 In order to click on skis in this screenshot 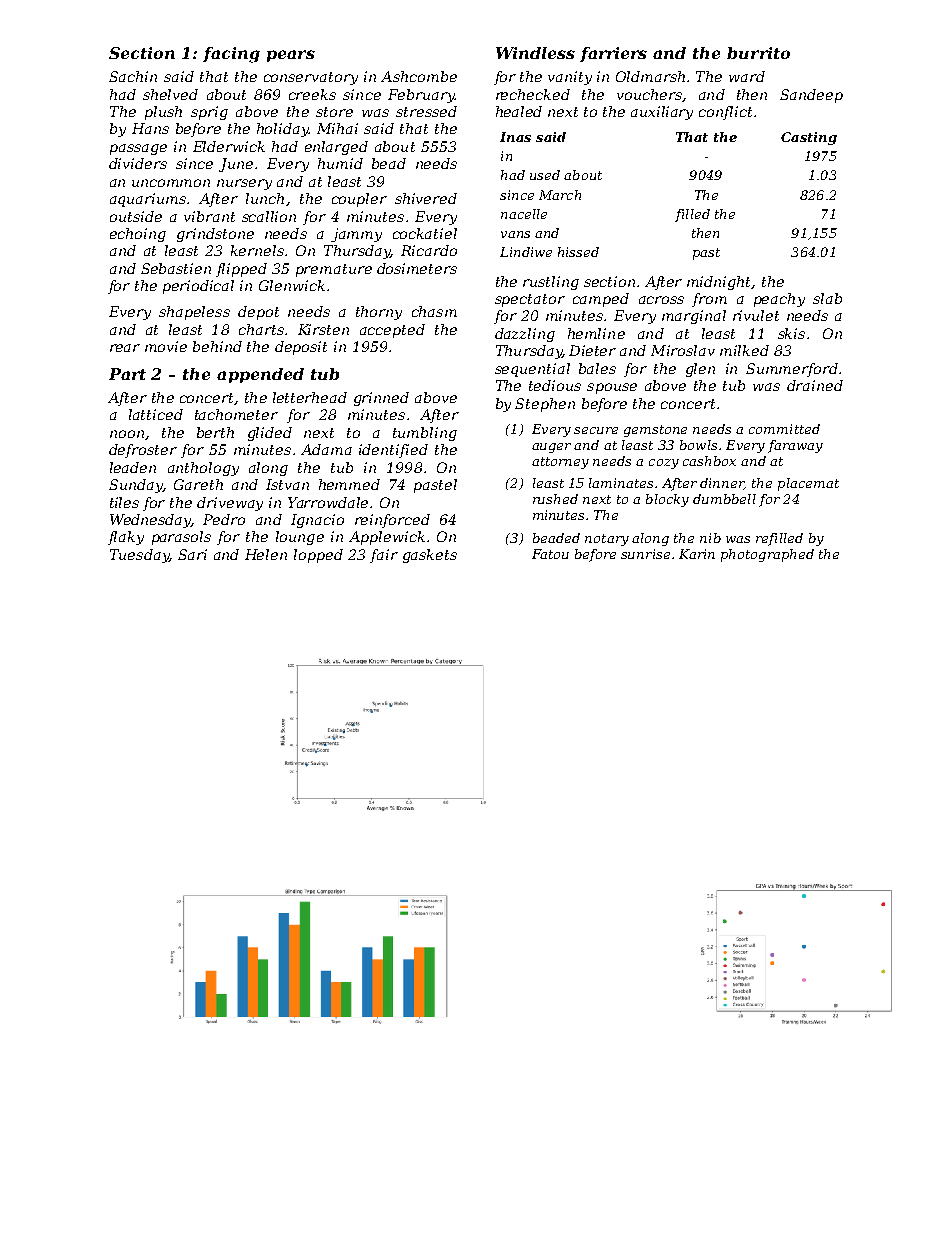, I will do `click(791, 333)`.
